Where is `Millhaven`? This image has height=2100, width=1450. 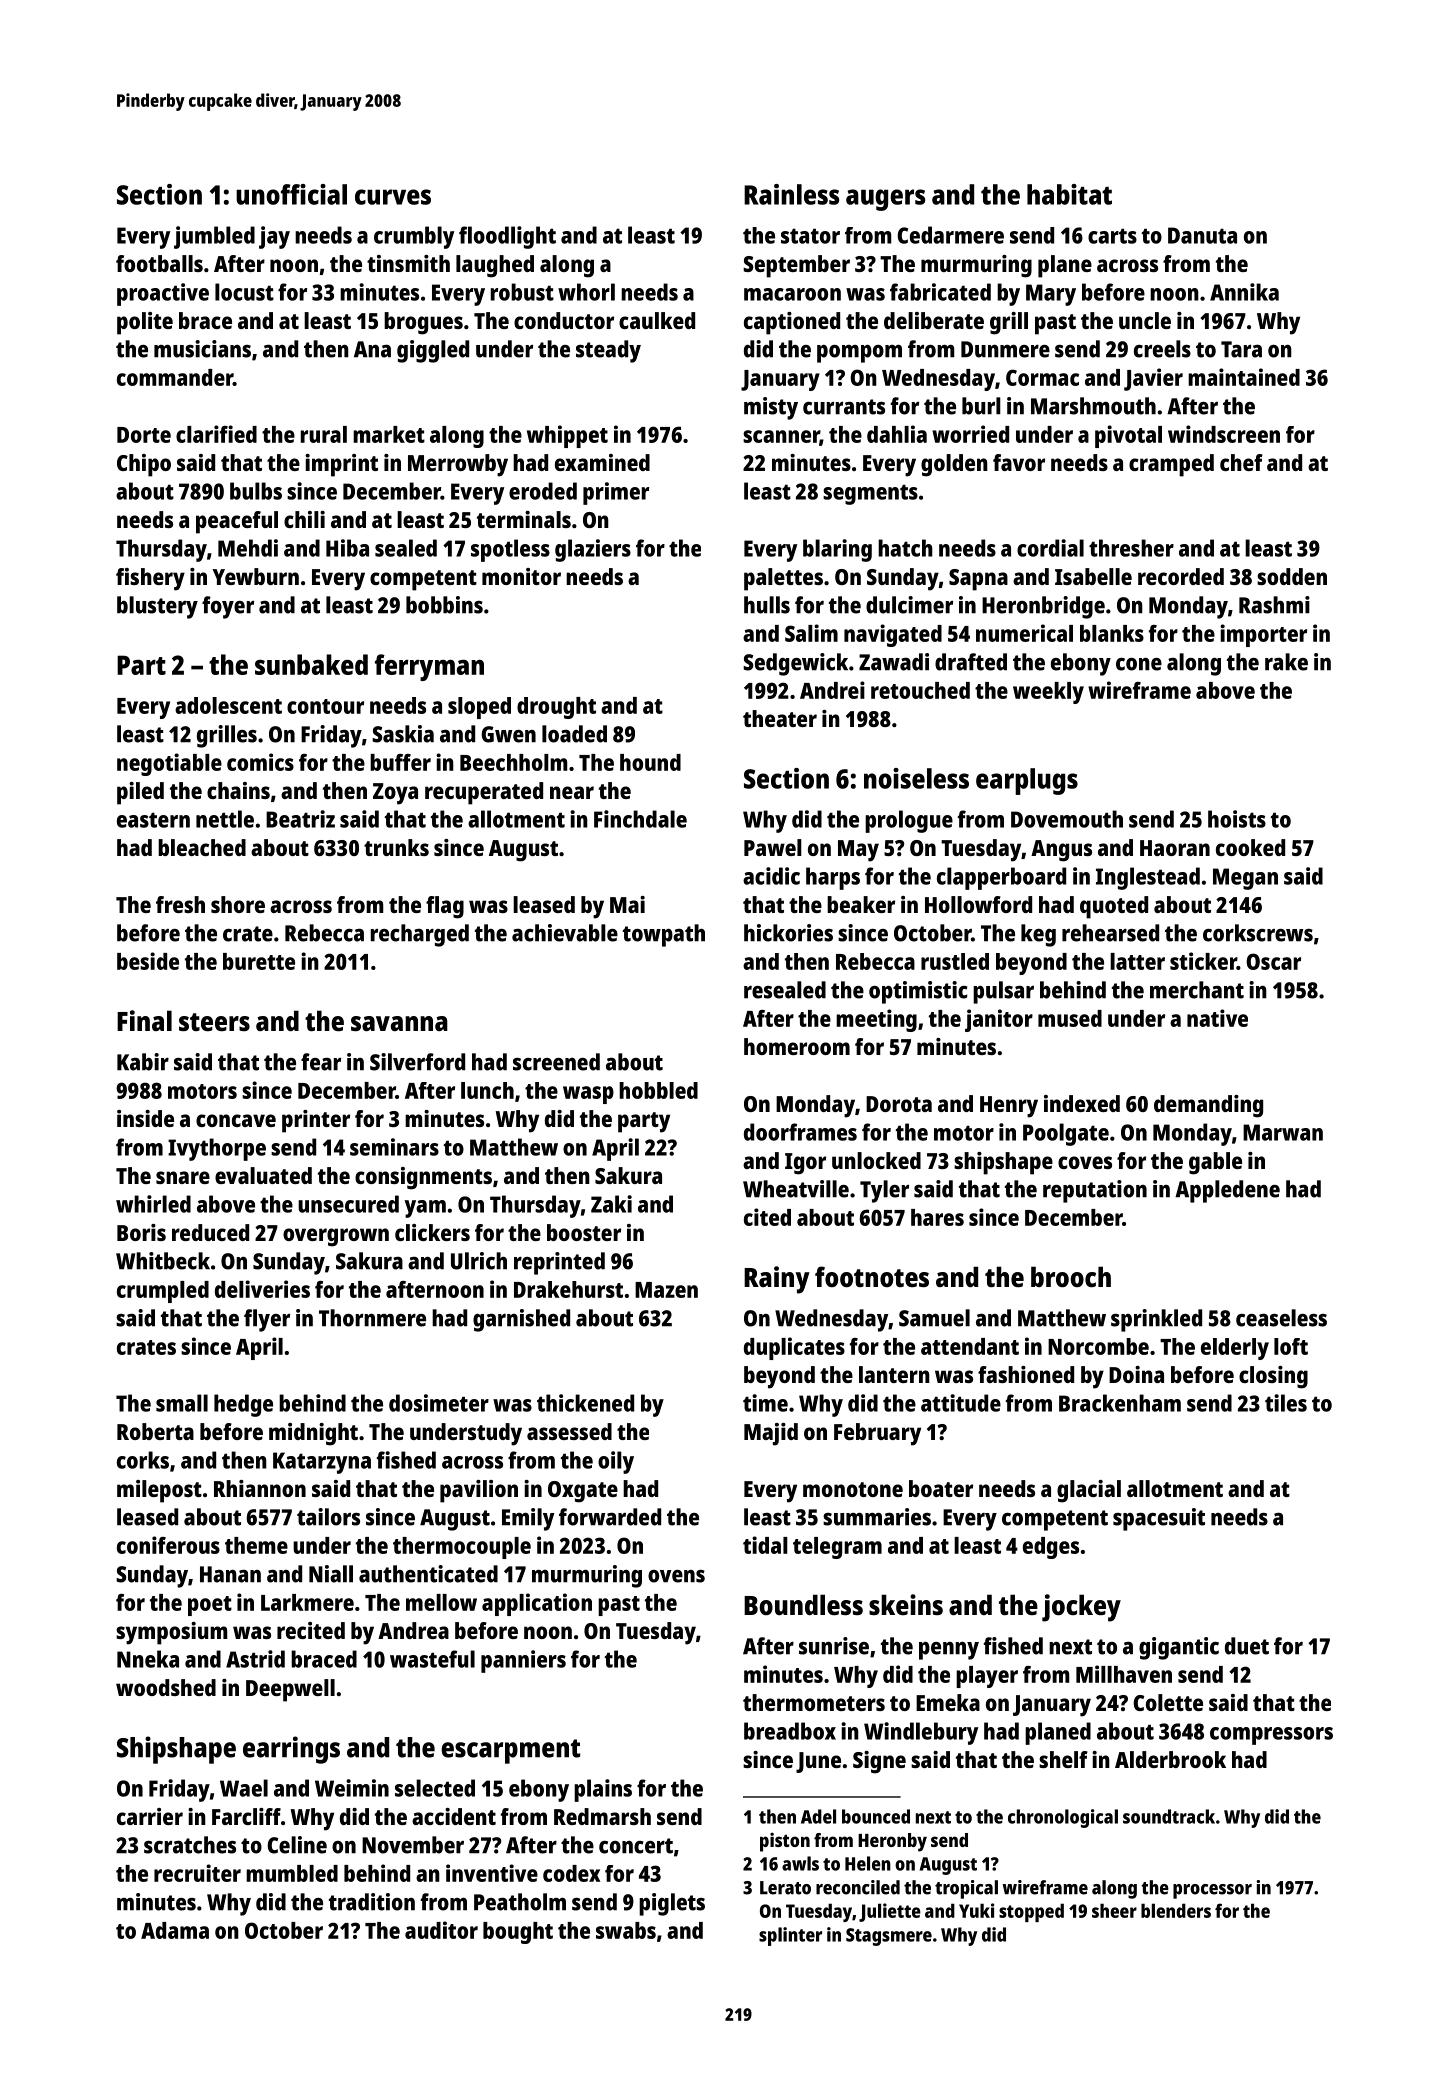
Millhaven is located at coordinates (1124, 1674).
